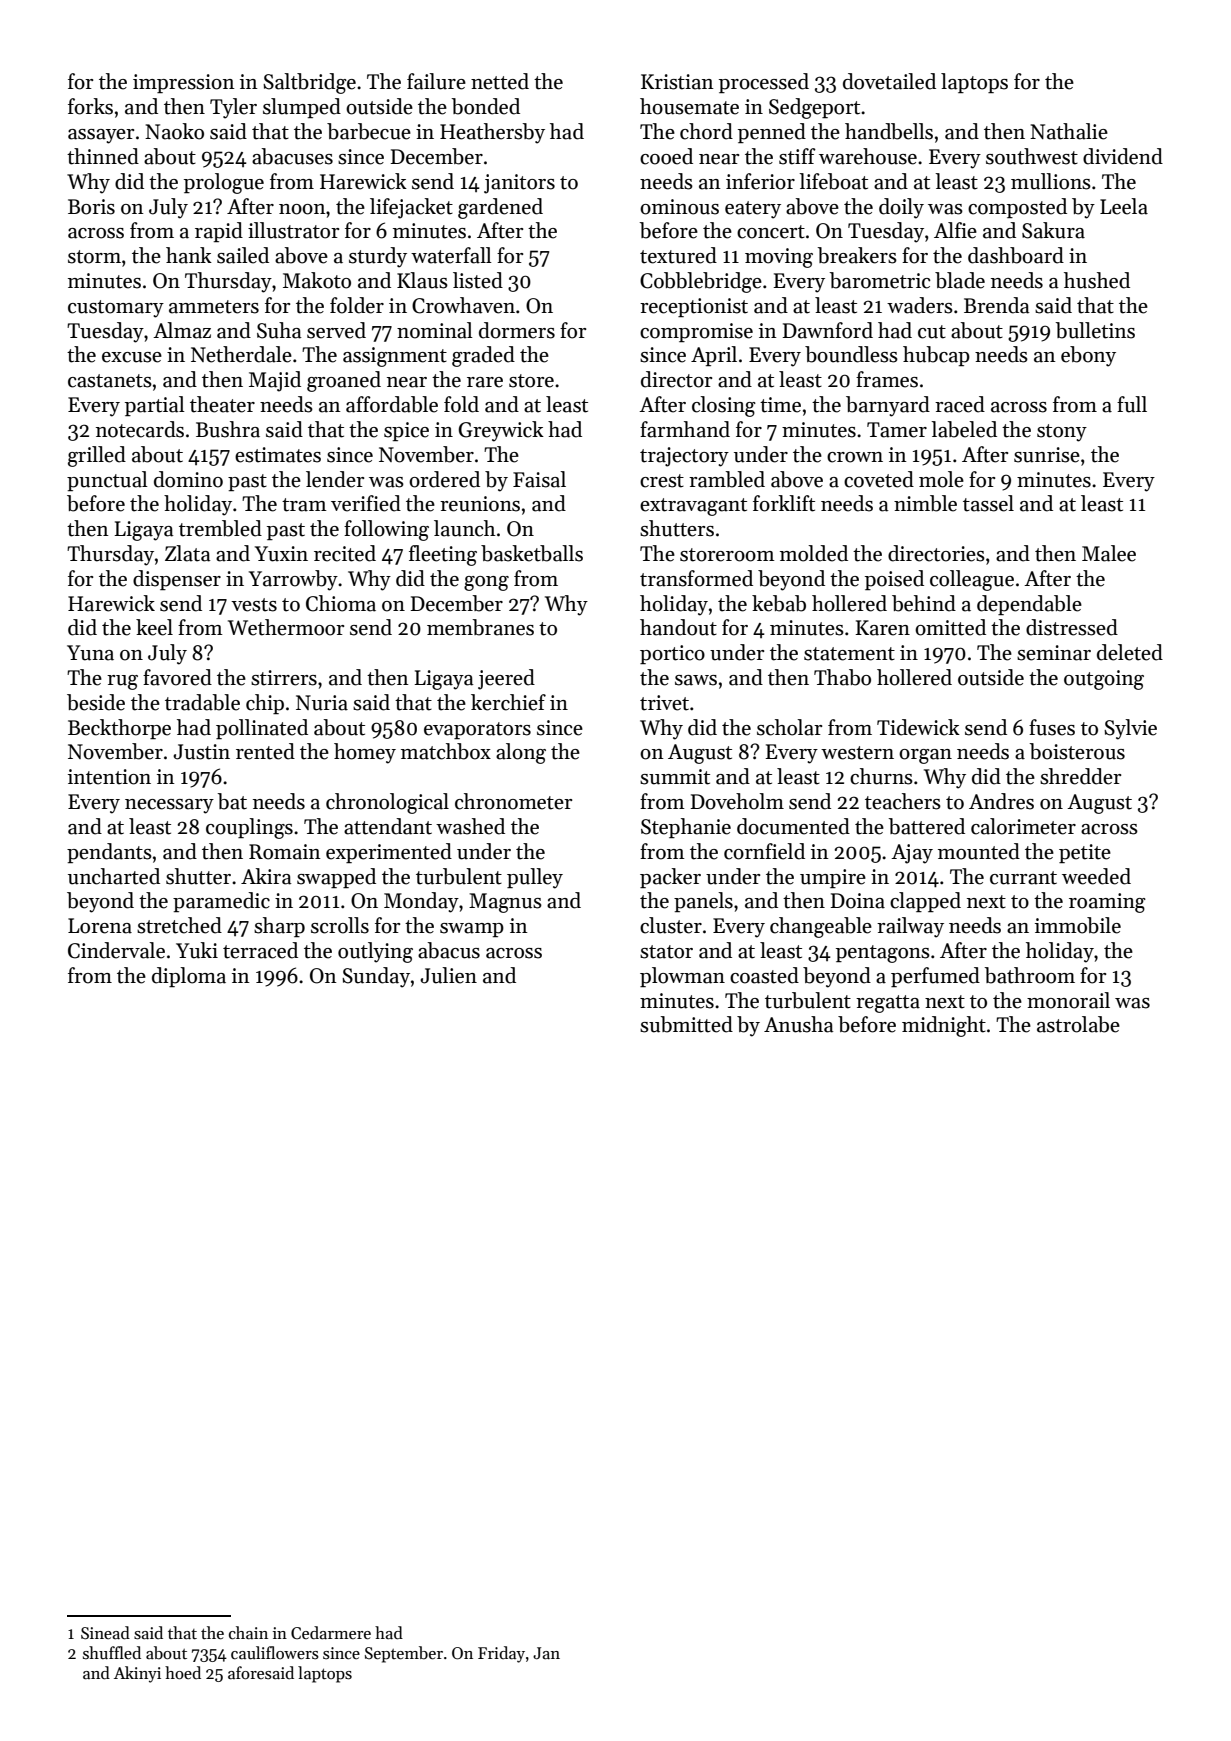 The height and width of the page is (1741, 1231). What do you see at coordinates (1078, 1024) in the page?
I see `astrolabe` at bounding box center [1078, 1024].
